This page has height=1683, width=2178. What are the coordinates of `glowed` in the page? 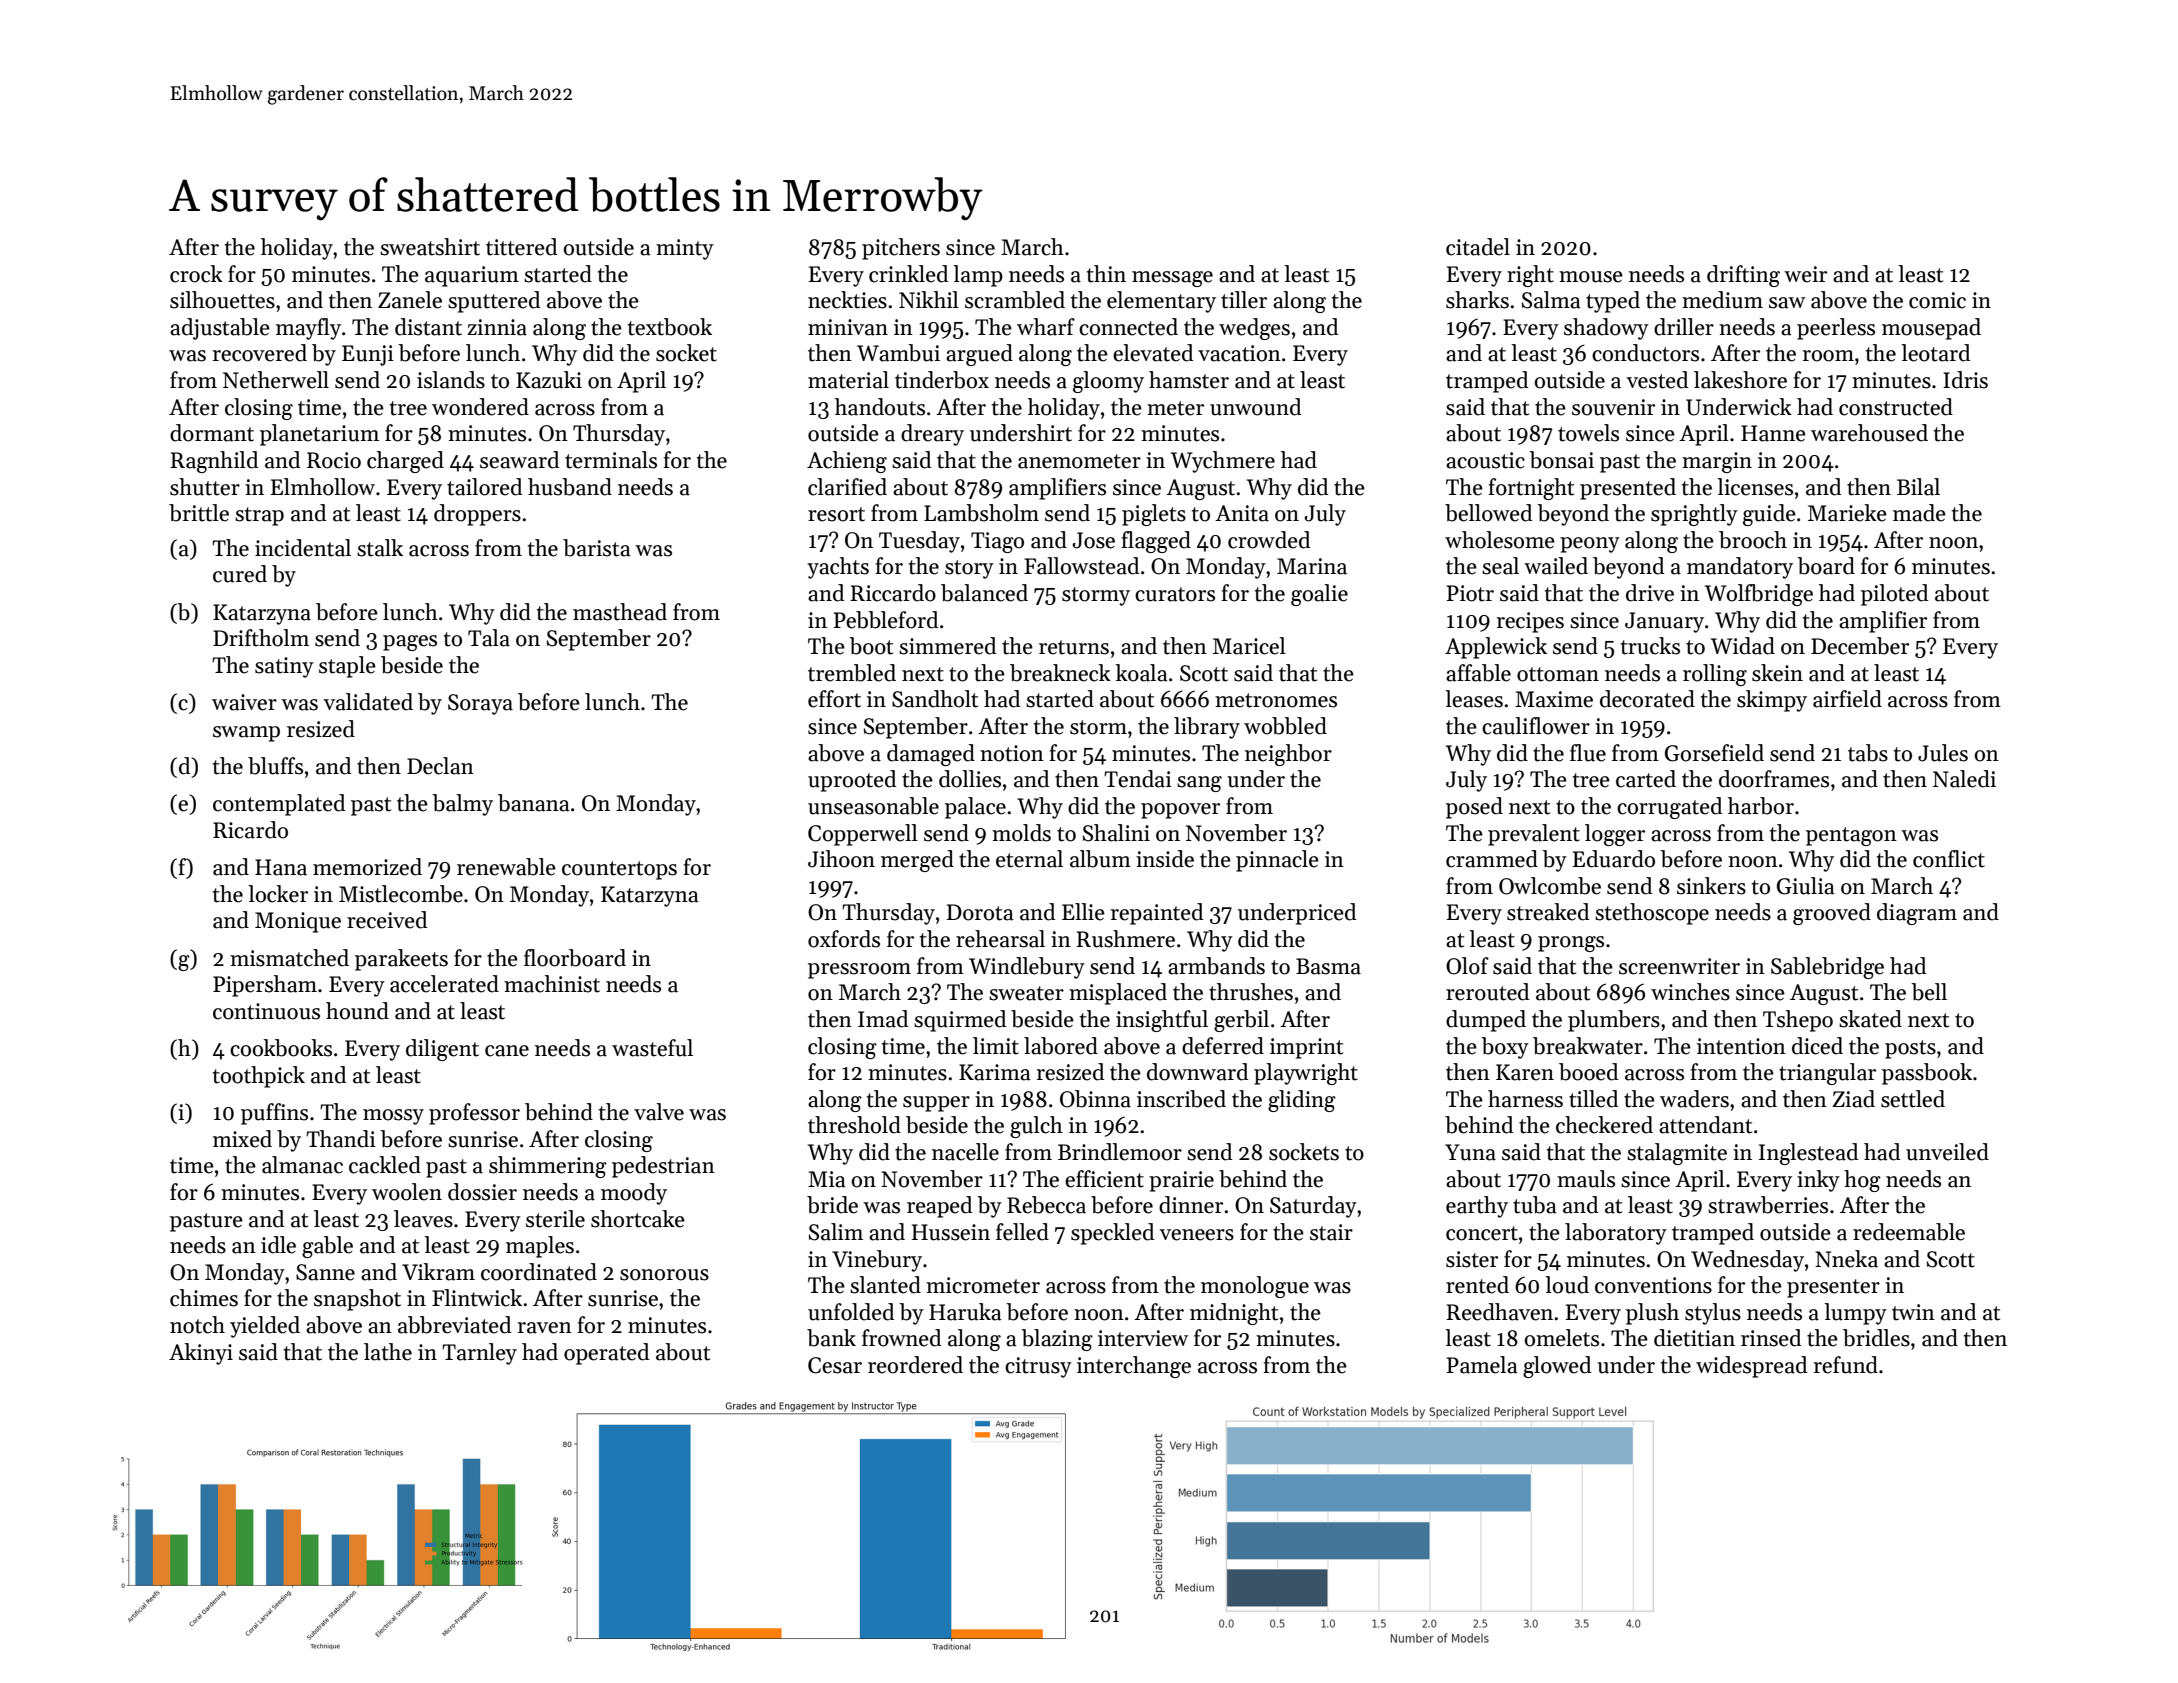 It's located at (1557, 1367).
